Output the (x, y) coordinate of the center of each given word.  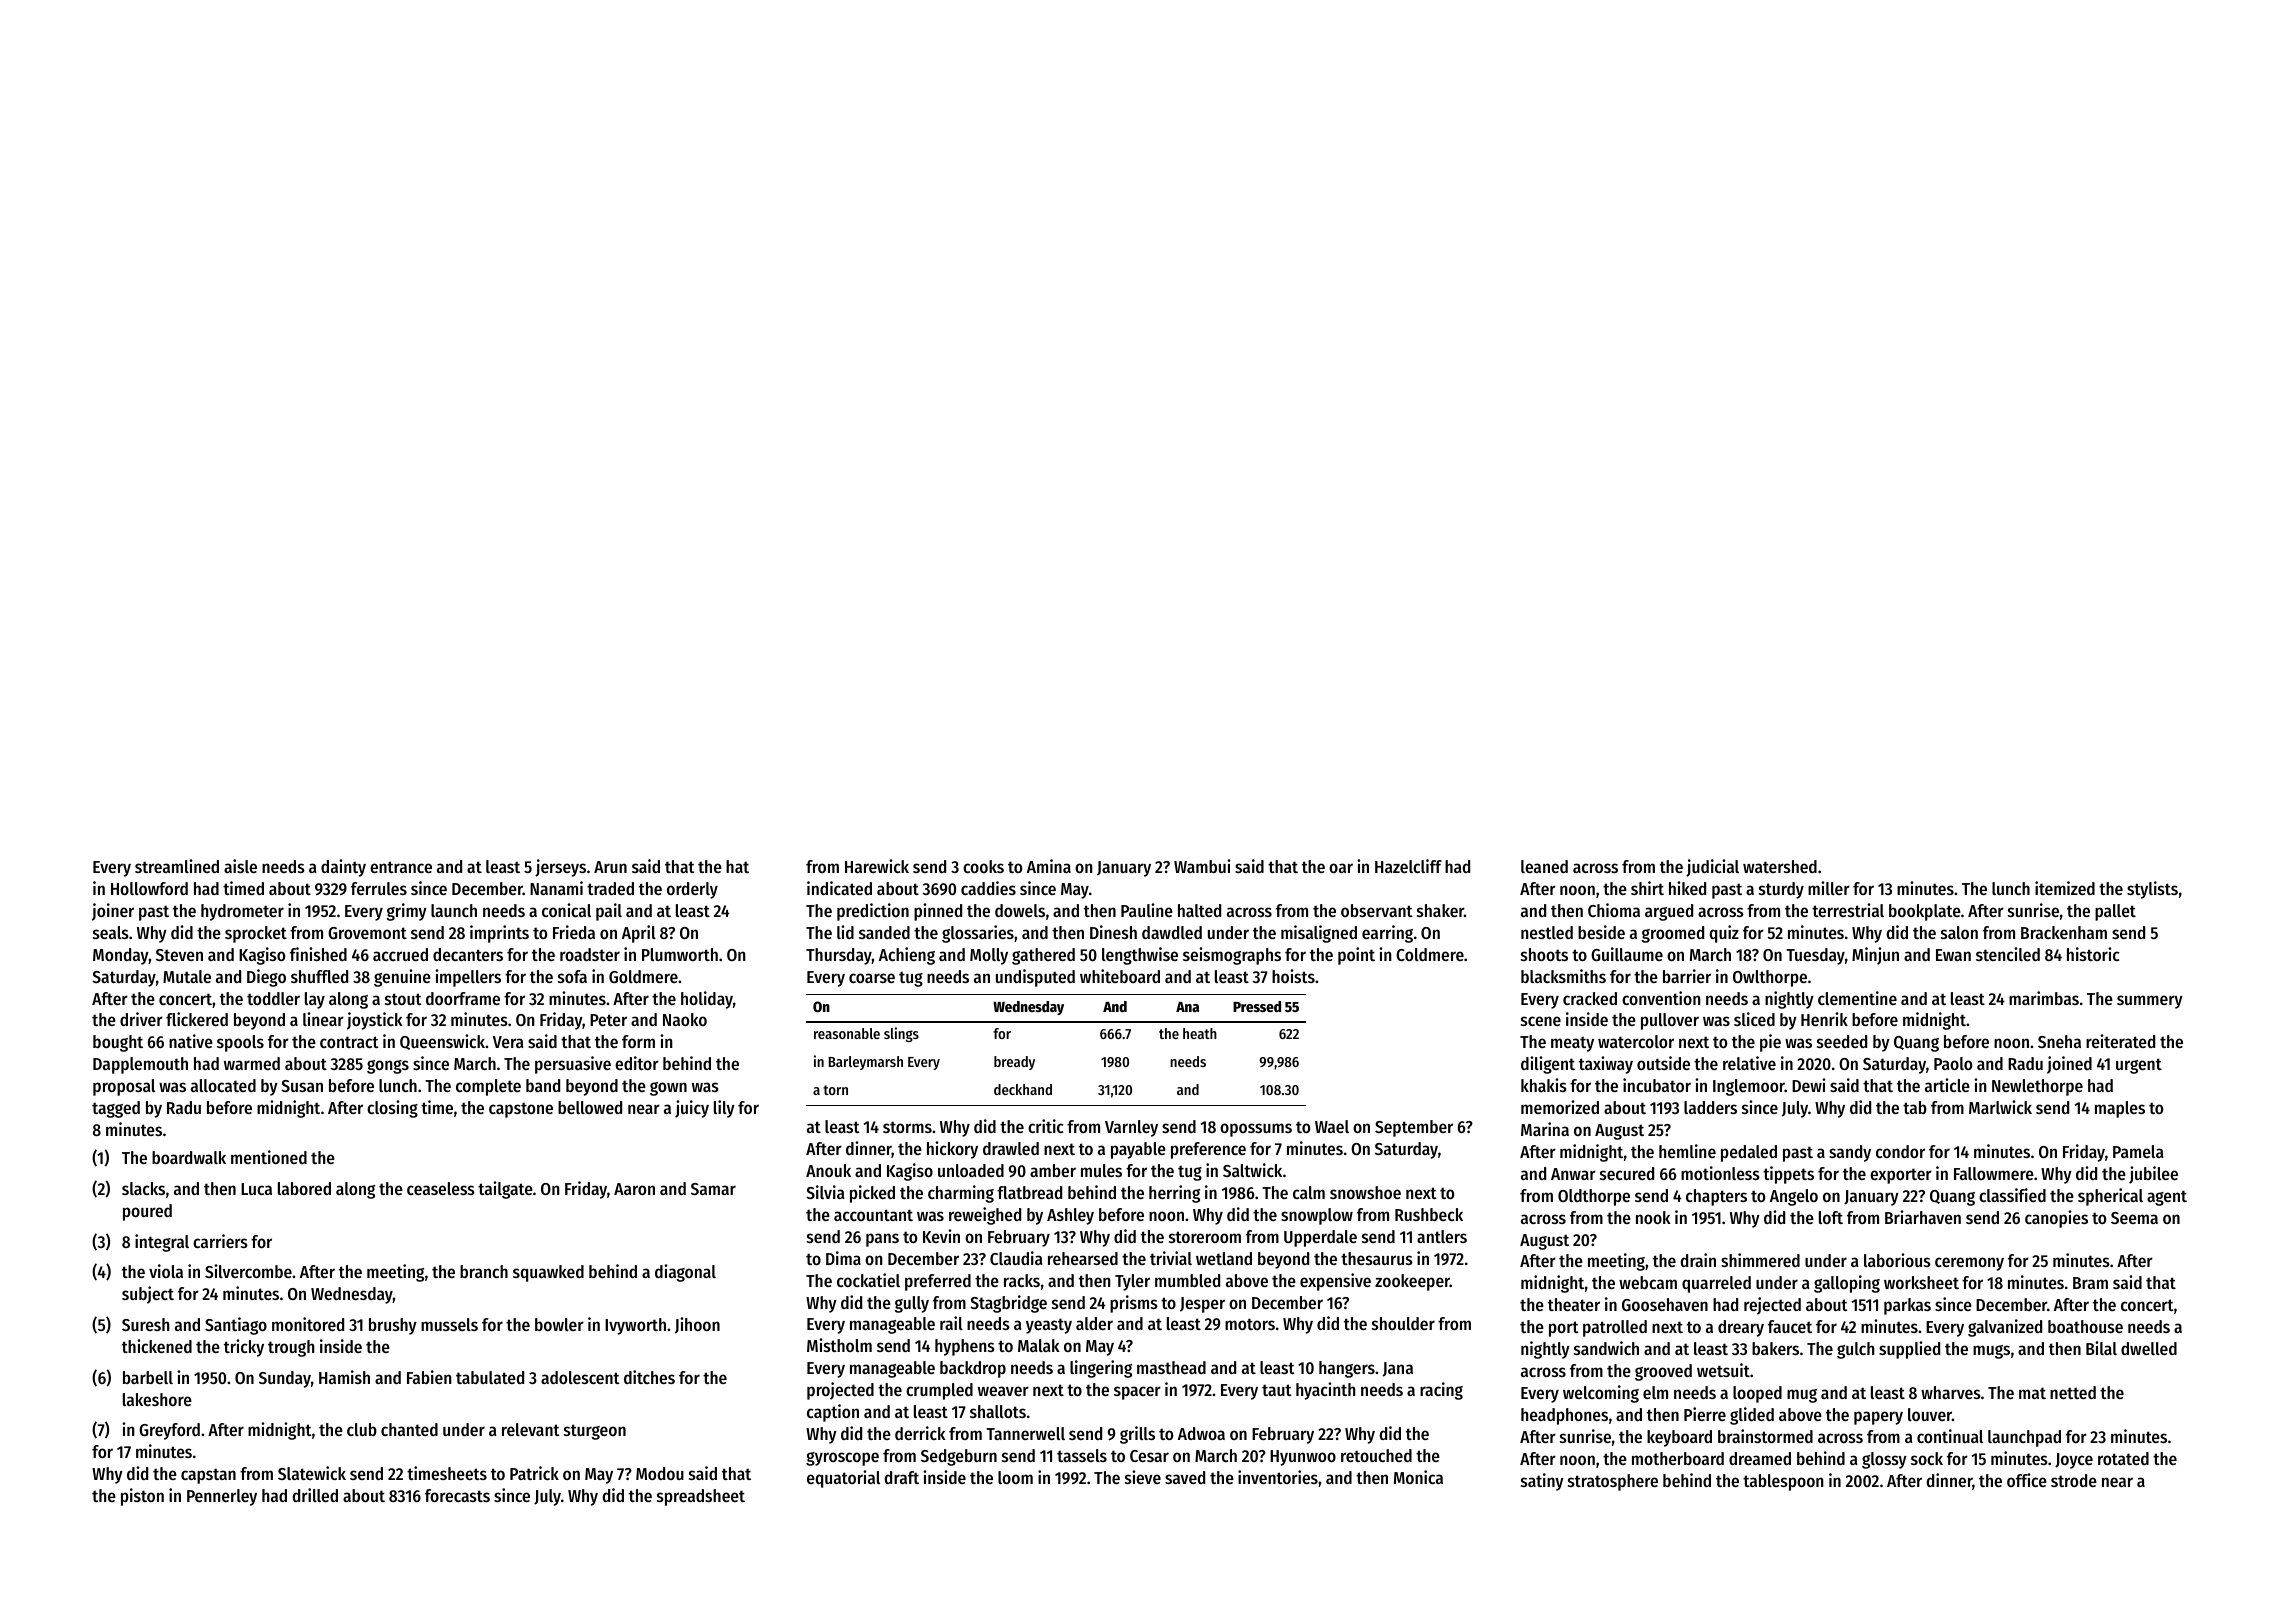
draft (901, 1477)
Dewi (1809, 1085)
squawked (548, 1273)
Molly (989, 956)
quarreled (1716, 1284)
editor (637, 1063)
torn (835, 1090)
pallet (2115, 912)
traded (610, 888)
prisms (1134, 1304)
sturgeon (595, 1432)
